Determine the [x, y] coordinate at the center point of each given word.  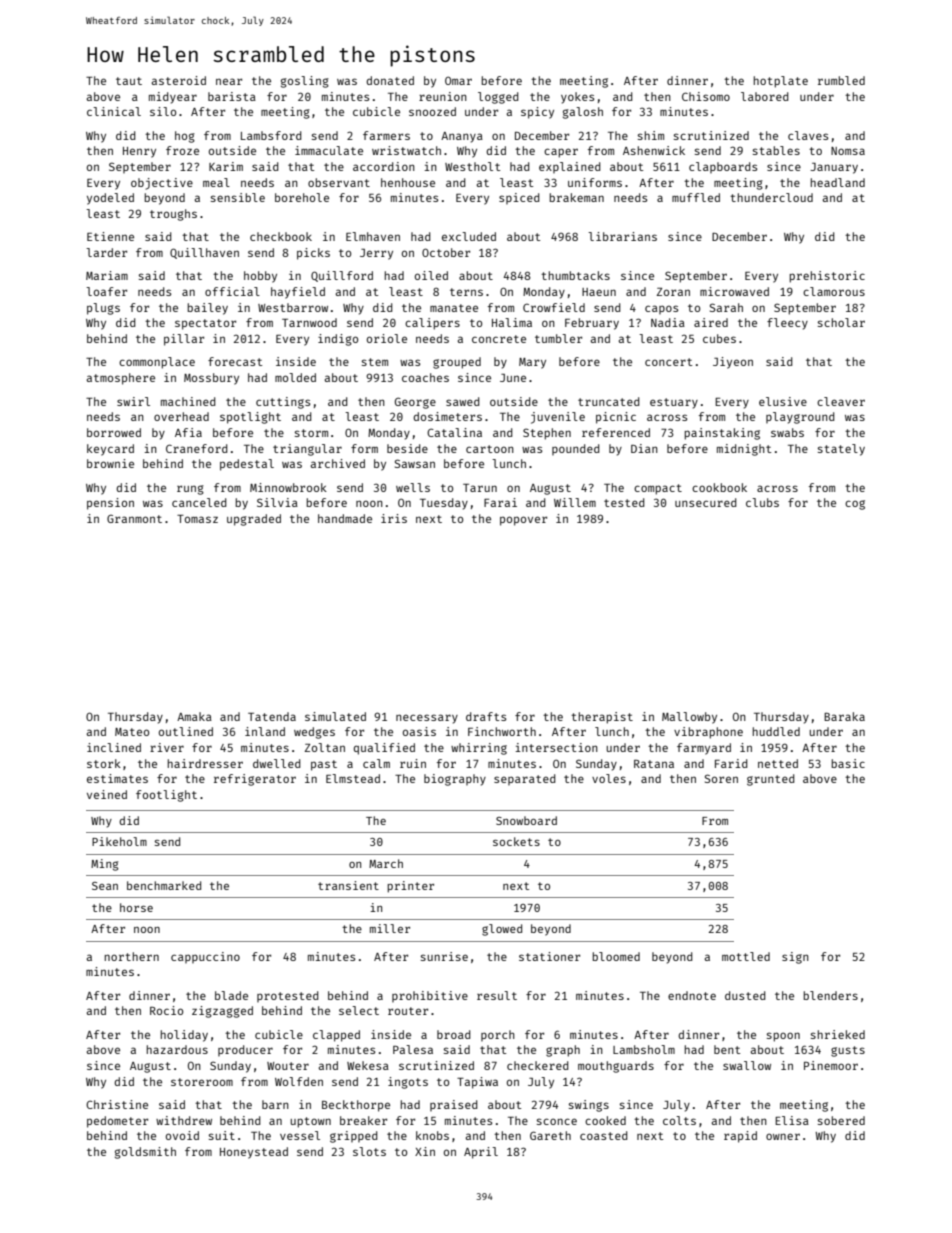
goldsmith [145, 1153]
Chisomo [706, 96]
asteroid [179, 80]
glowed [502, 930]
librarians [622, 236]
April [481, 1153]
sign [795, 958]
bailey [207, 309]
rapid [740, 1137]
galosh [583, 113]
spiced [519, 198]
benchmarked [164, 885]
